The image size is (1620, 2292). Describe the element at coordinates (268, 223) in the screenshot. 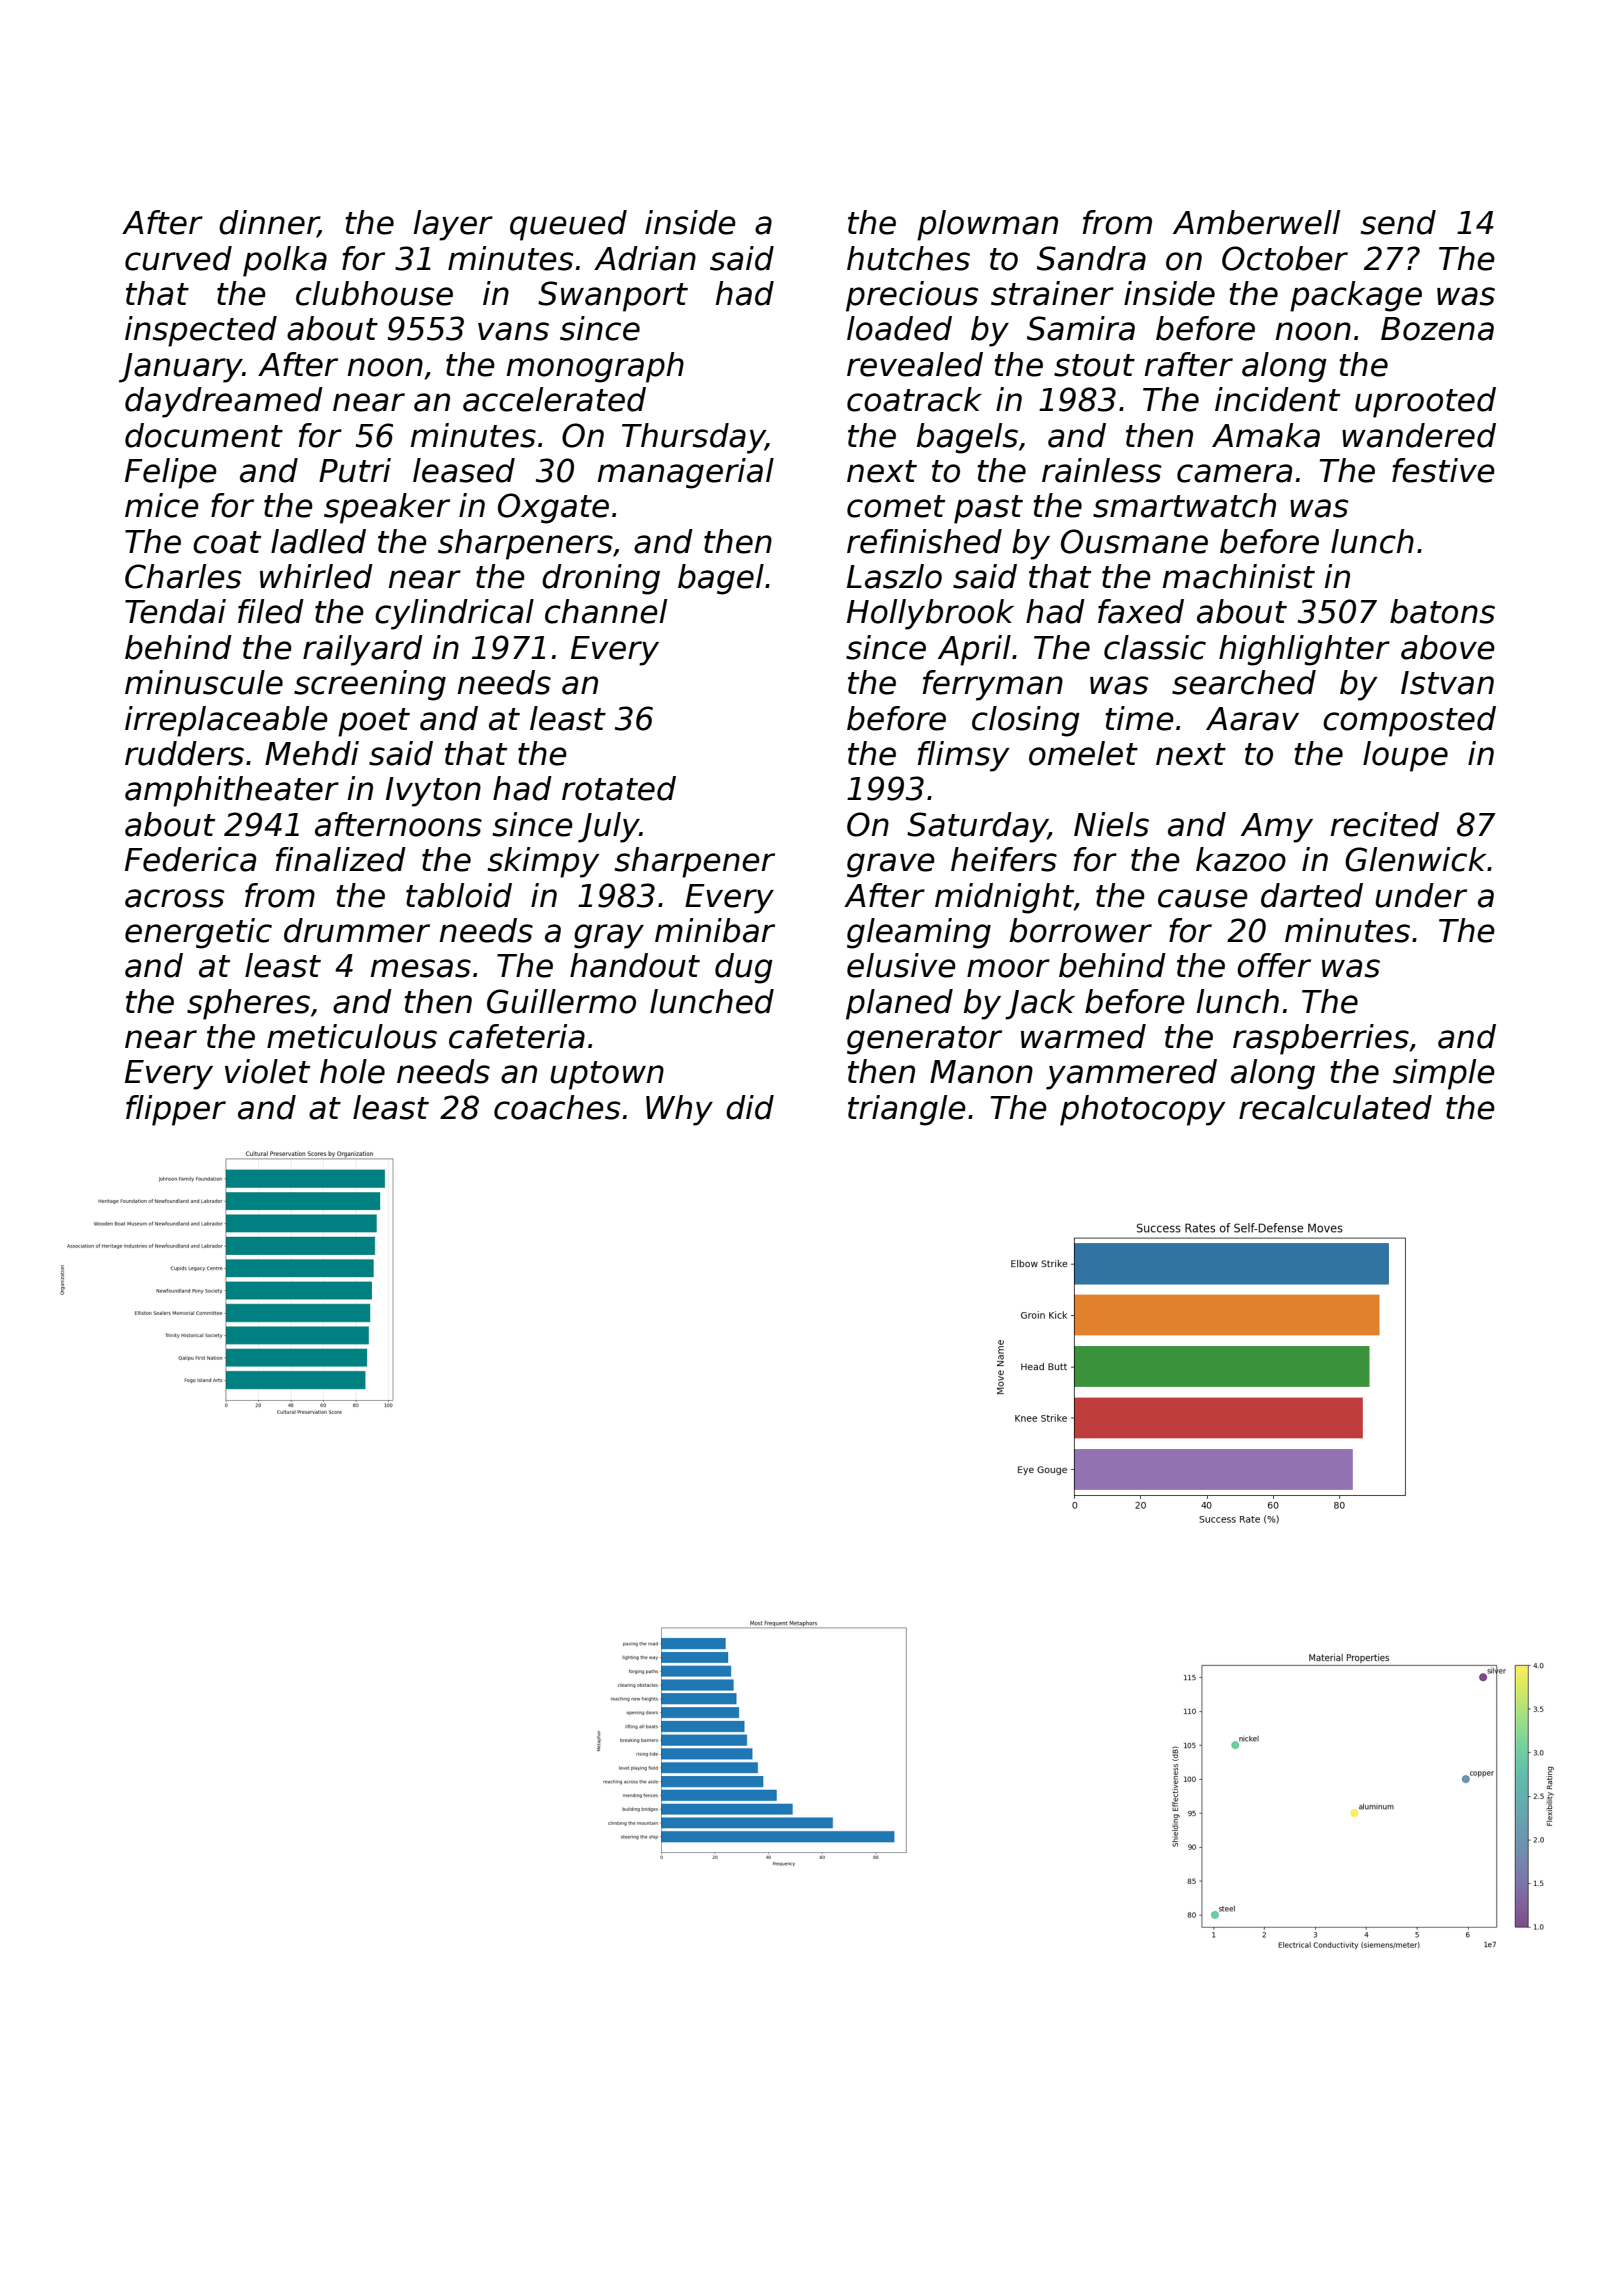

I see `dinner` at that location.
